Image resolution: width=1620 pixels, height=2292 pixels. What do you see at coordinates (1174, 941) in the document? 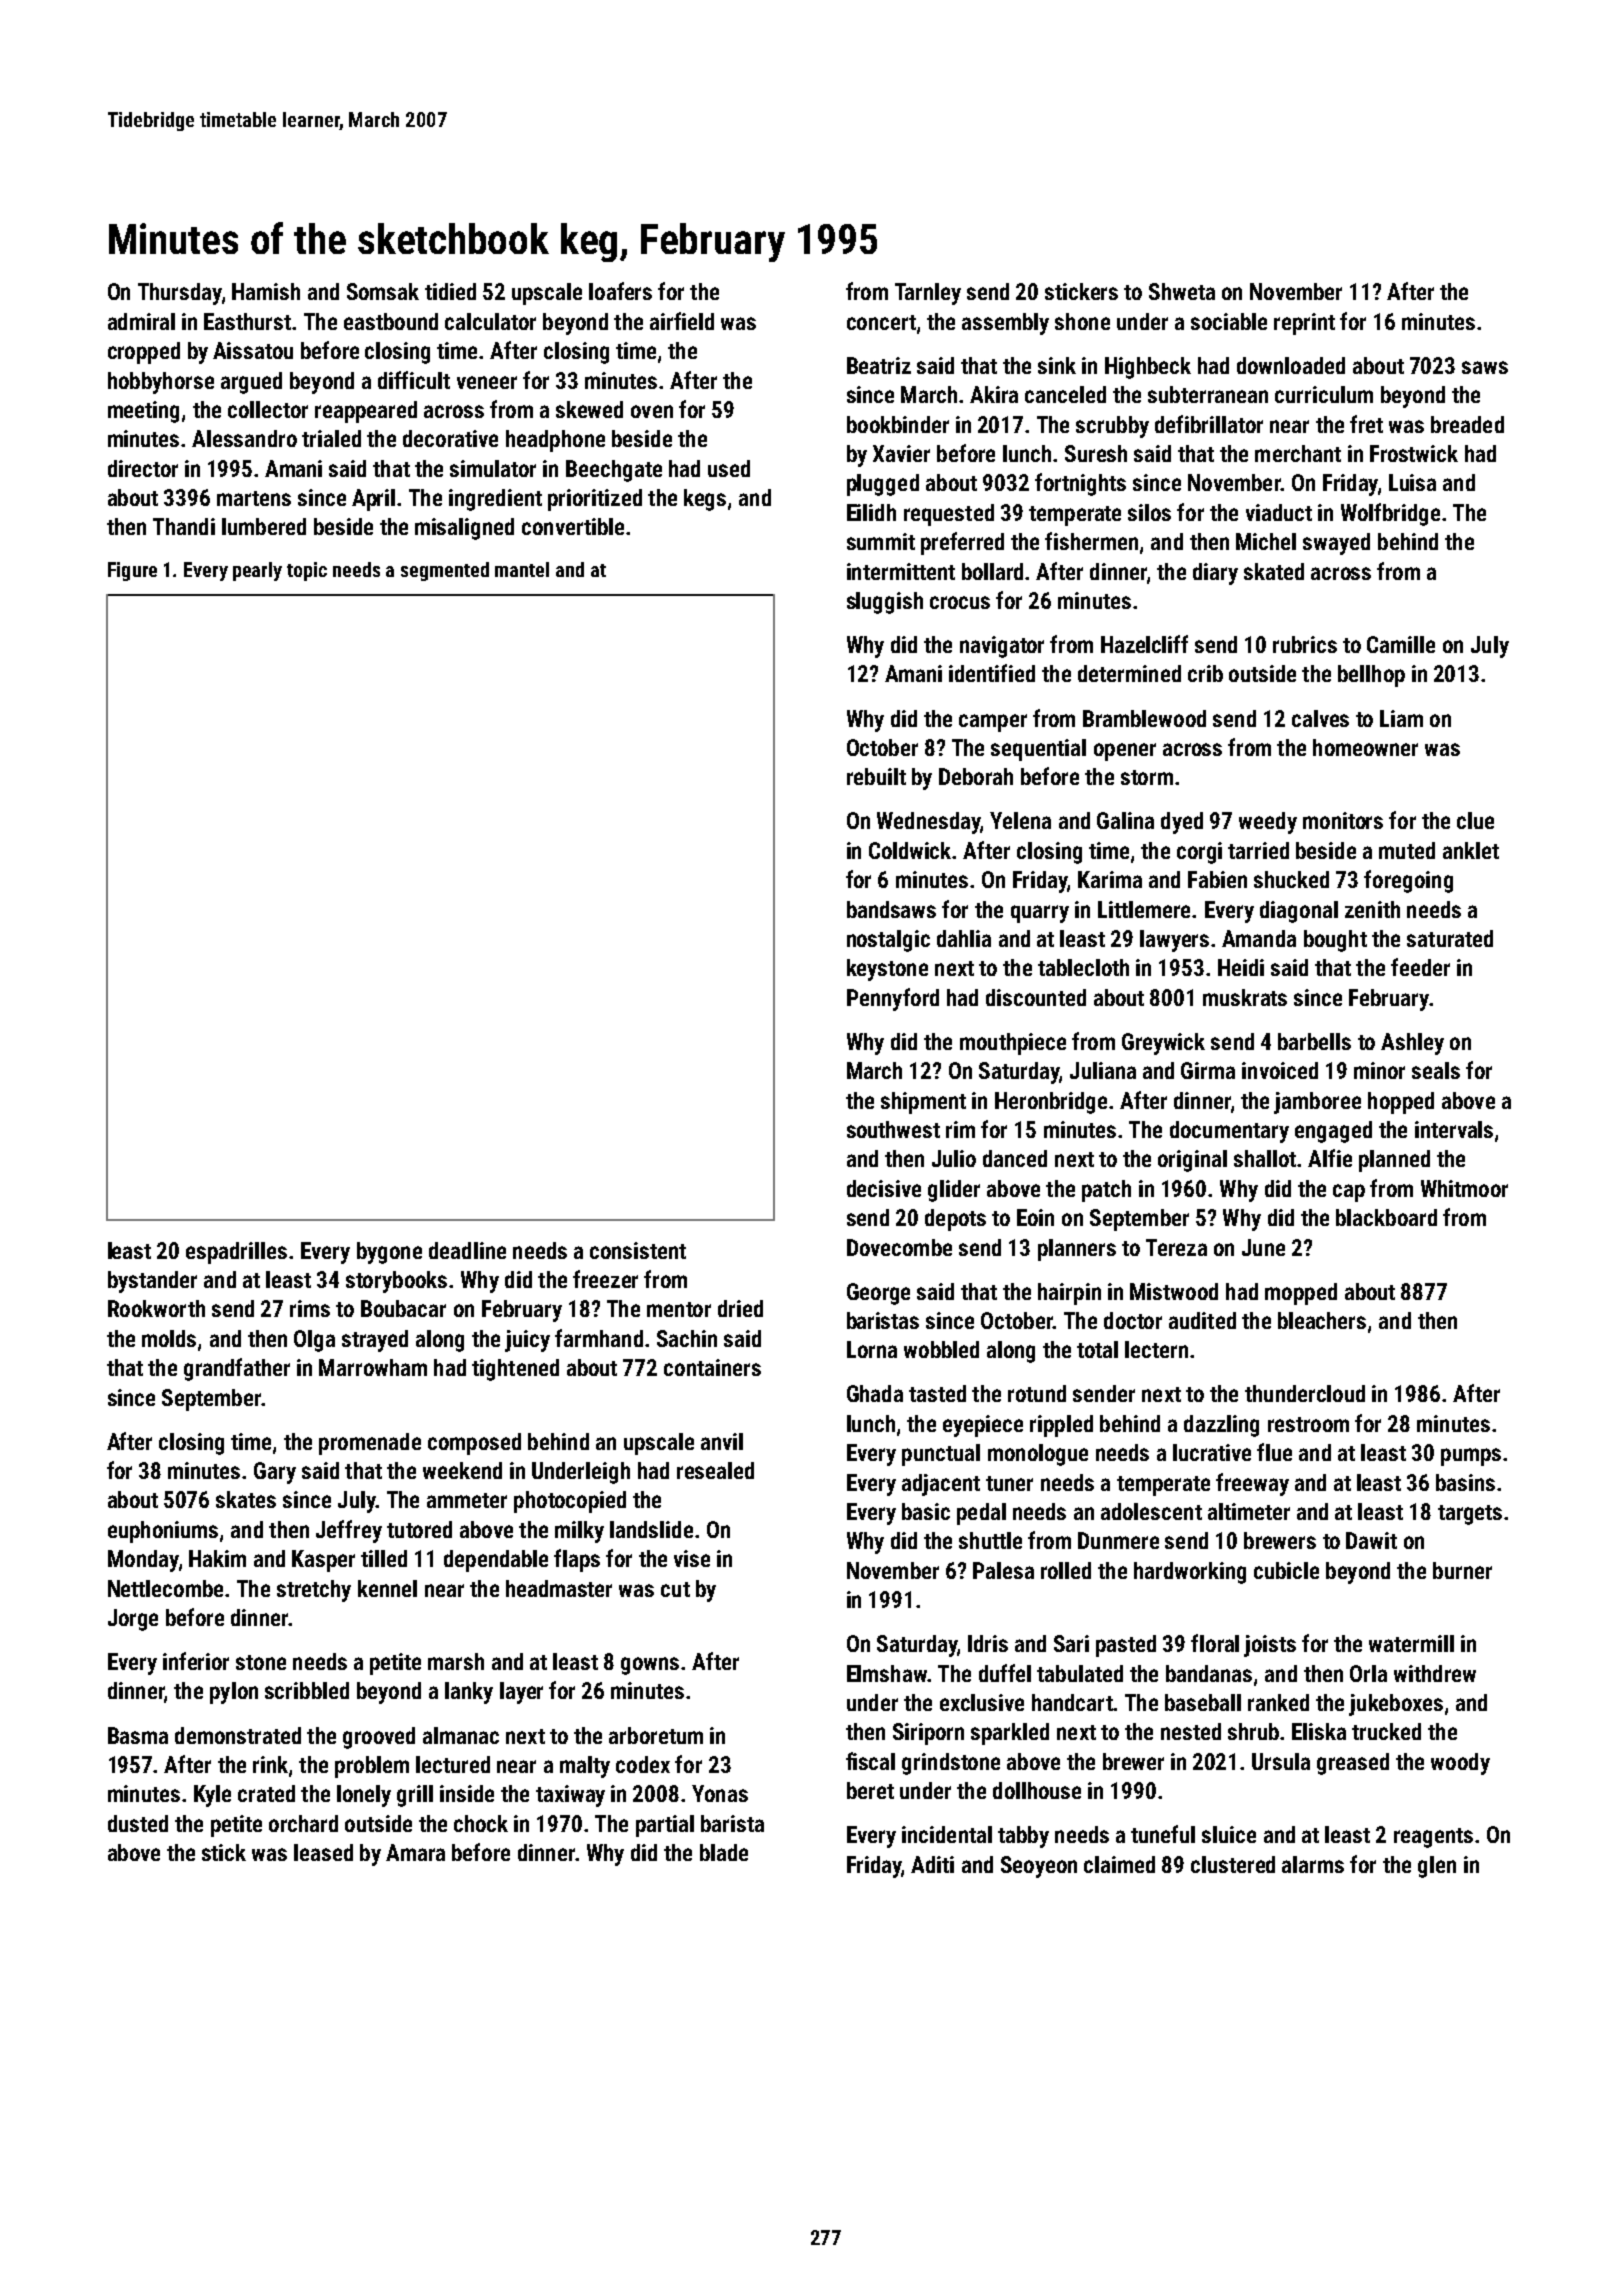
I see `lawyers` at bounding box center [1174, 941].
